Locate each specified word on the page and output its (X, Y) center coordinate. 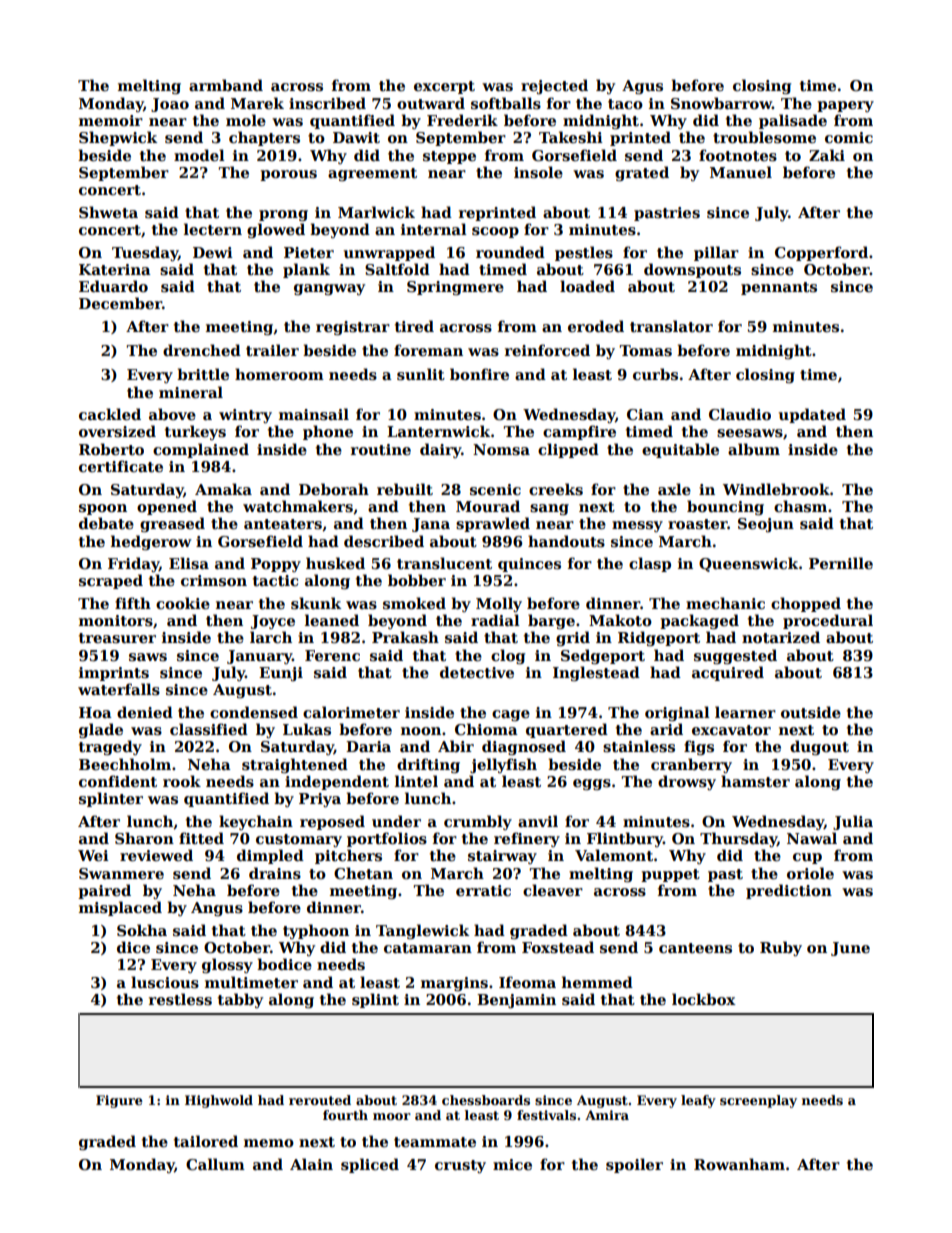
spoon (103, 509)
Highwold (219, 1101)
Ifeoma (527, 982)
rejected (554, 86)
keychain (256, 822)
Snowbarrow (721, 103)
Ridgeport (659, 638)
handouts (566, 541)
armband (226, 85)
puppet (670, 875)
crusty (460, 1166)
